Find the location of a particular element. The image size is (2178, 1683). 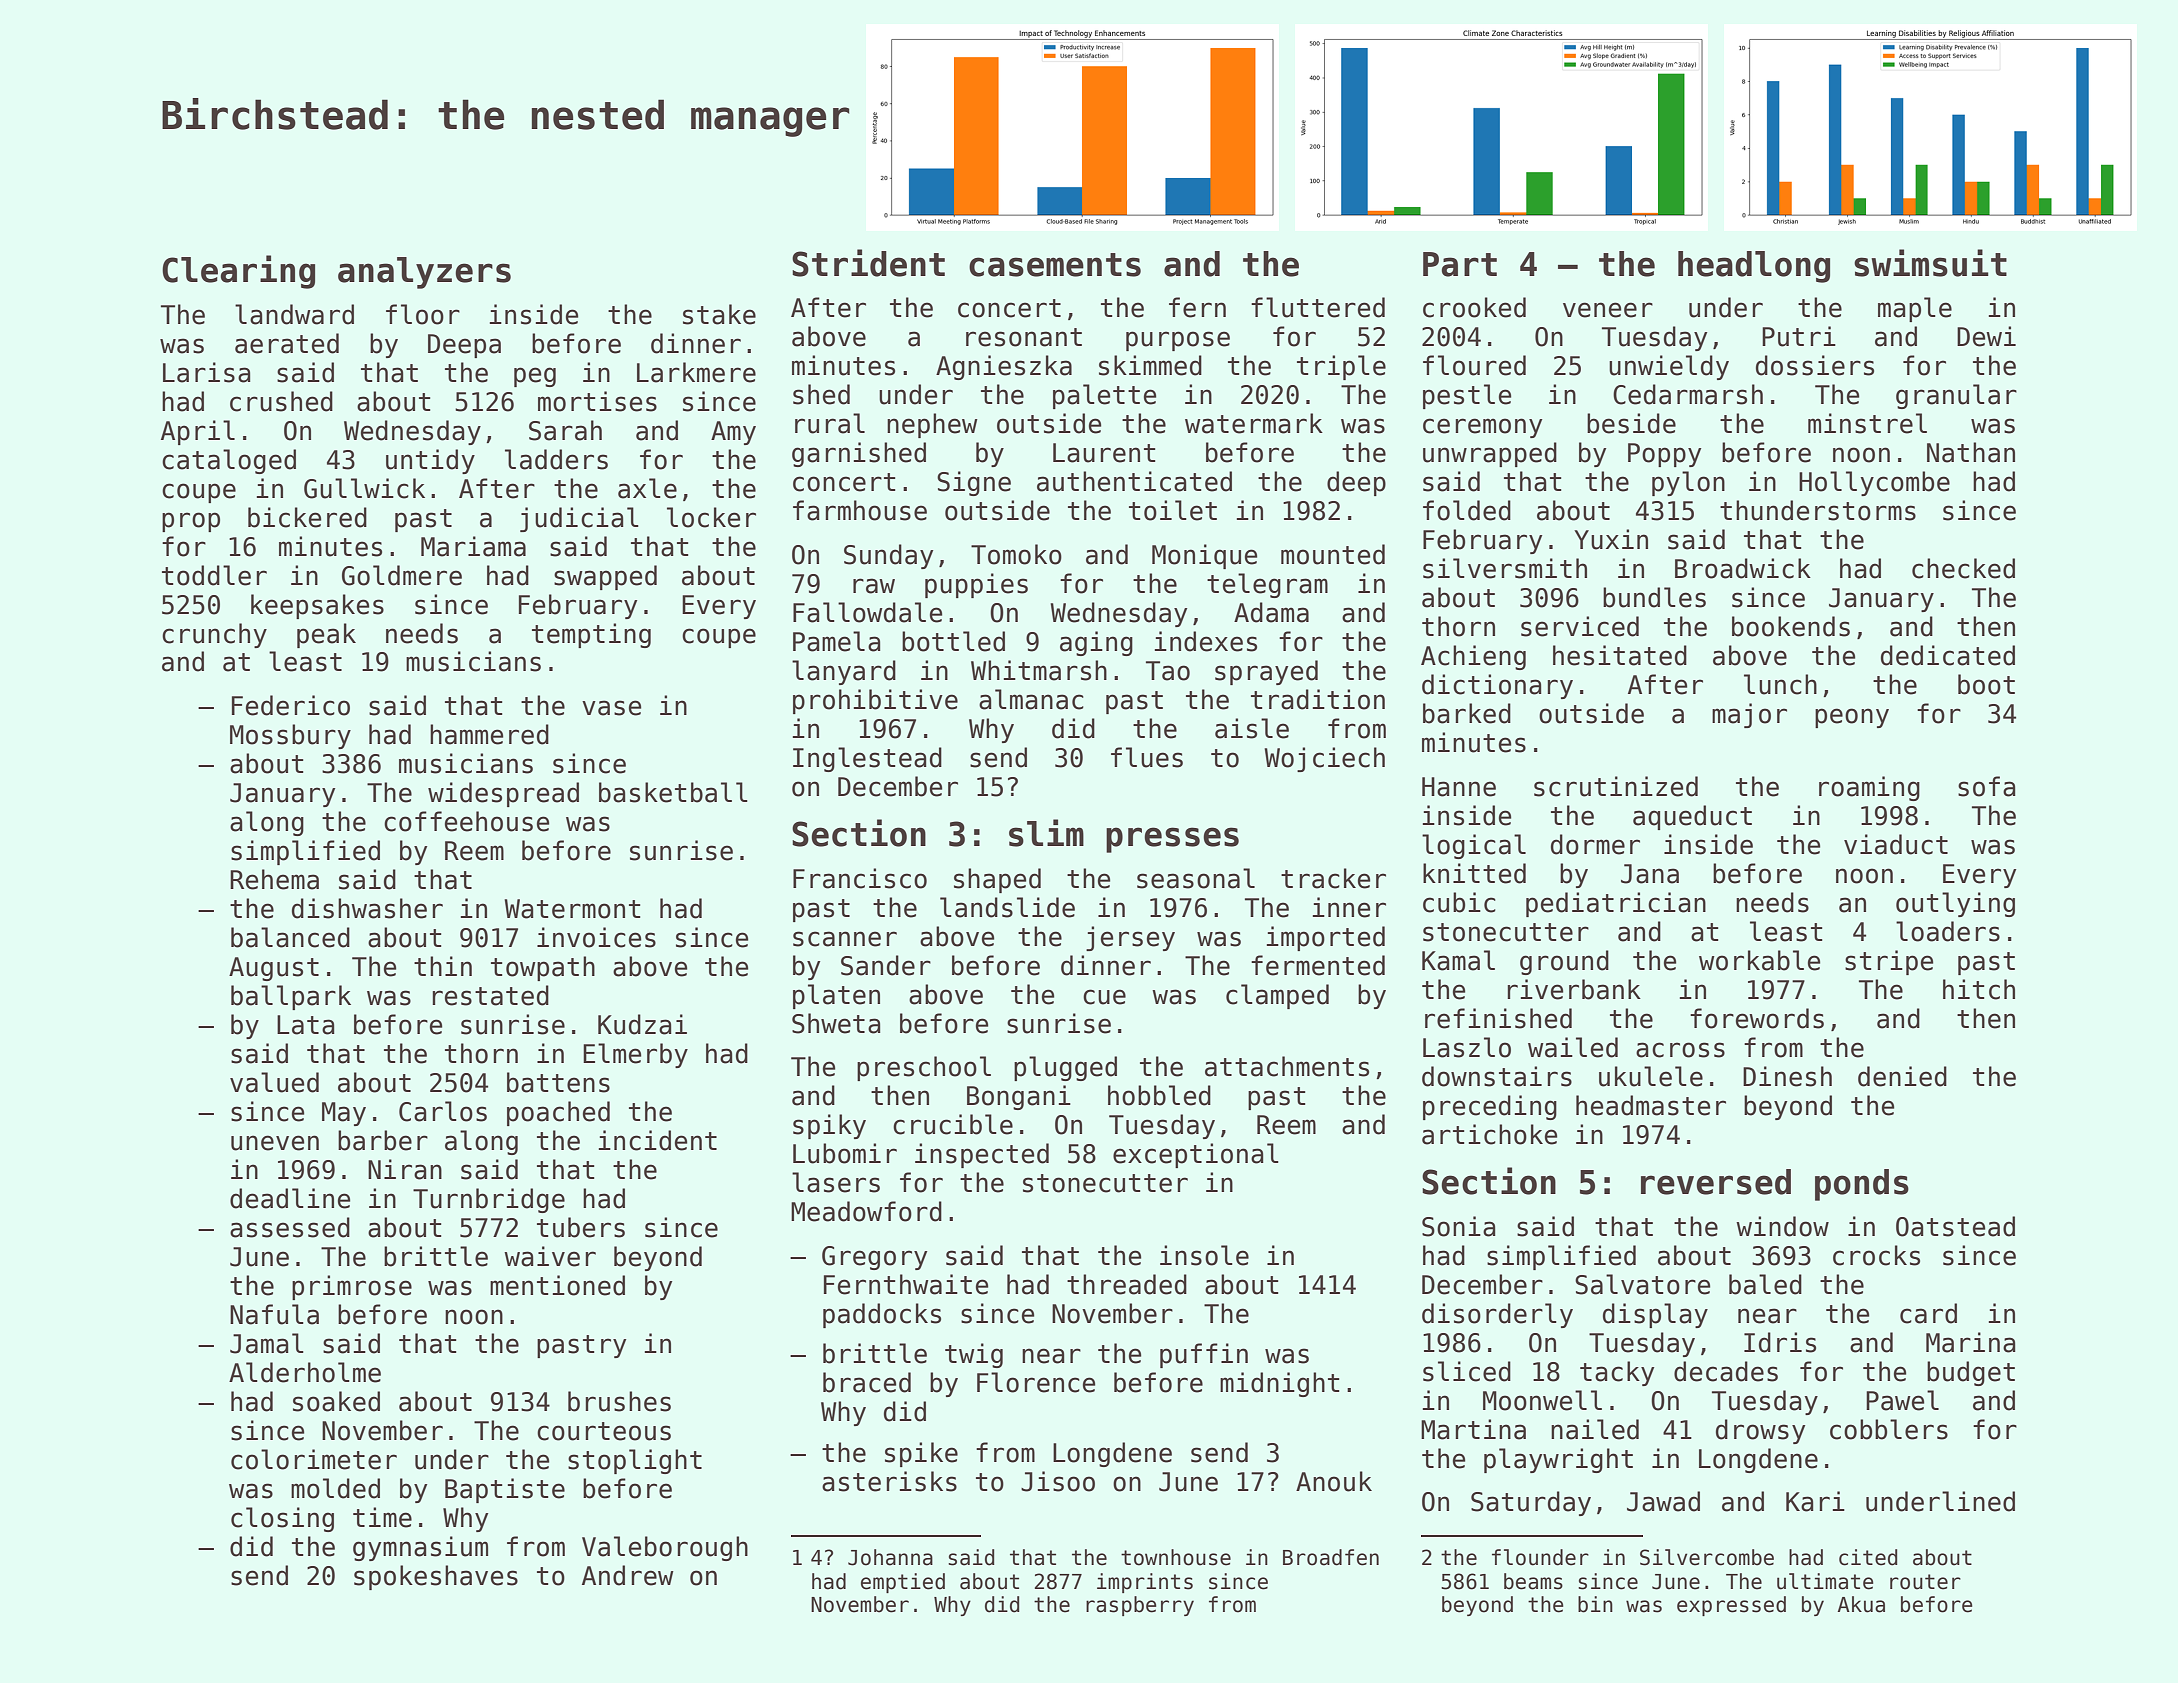

puppies is located at coordinates (976, 585).
